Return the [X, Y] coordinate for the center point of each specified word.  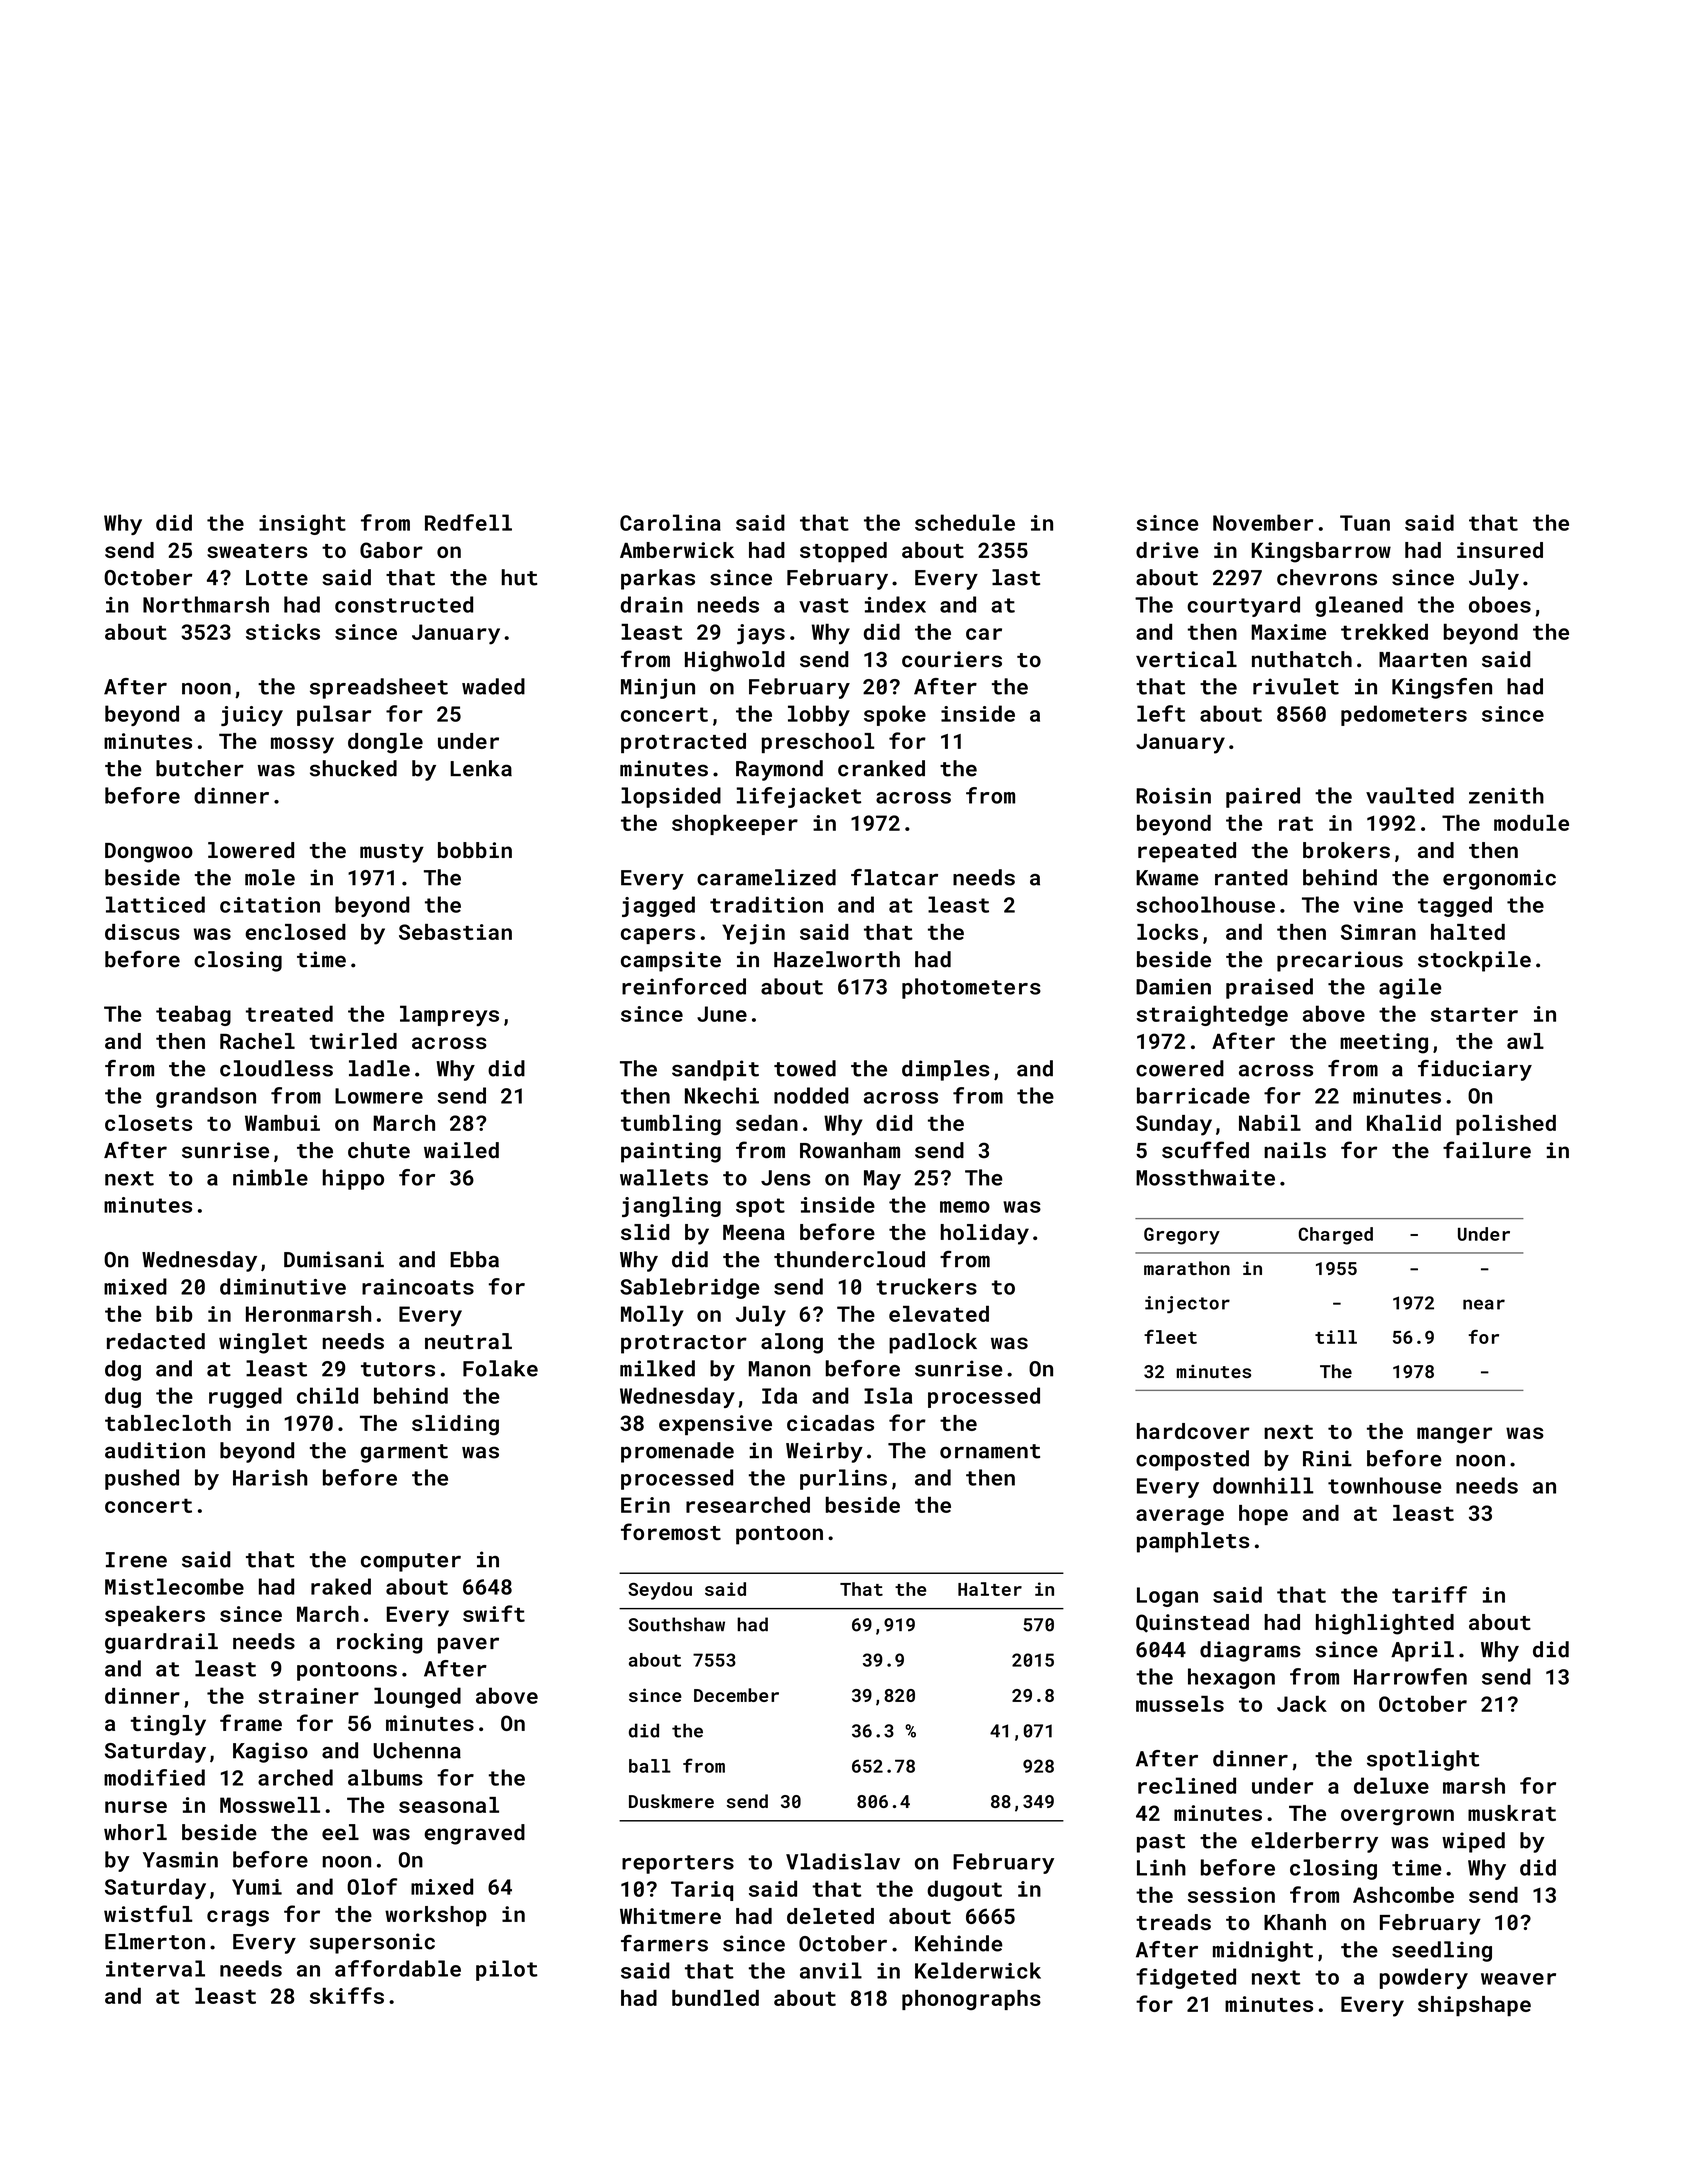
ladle [379, 1068]
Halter [990, 1589]
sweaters [257, 551]
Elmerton [155, 1941]
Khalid [1404, 1123]
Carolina [670, 522]
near [1484, 1304]
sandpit [715, 1070]
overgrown [1397, 1817]
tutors [398, 1369]
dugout [964, 1890]
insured [1500, 550]
